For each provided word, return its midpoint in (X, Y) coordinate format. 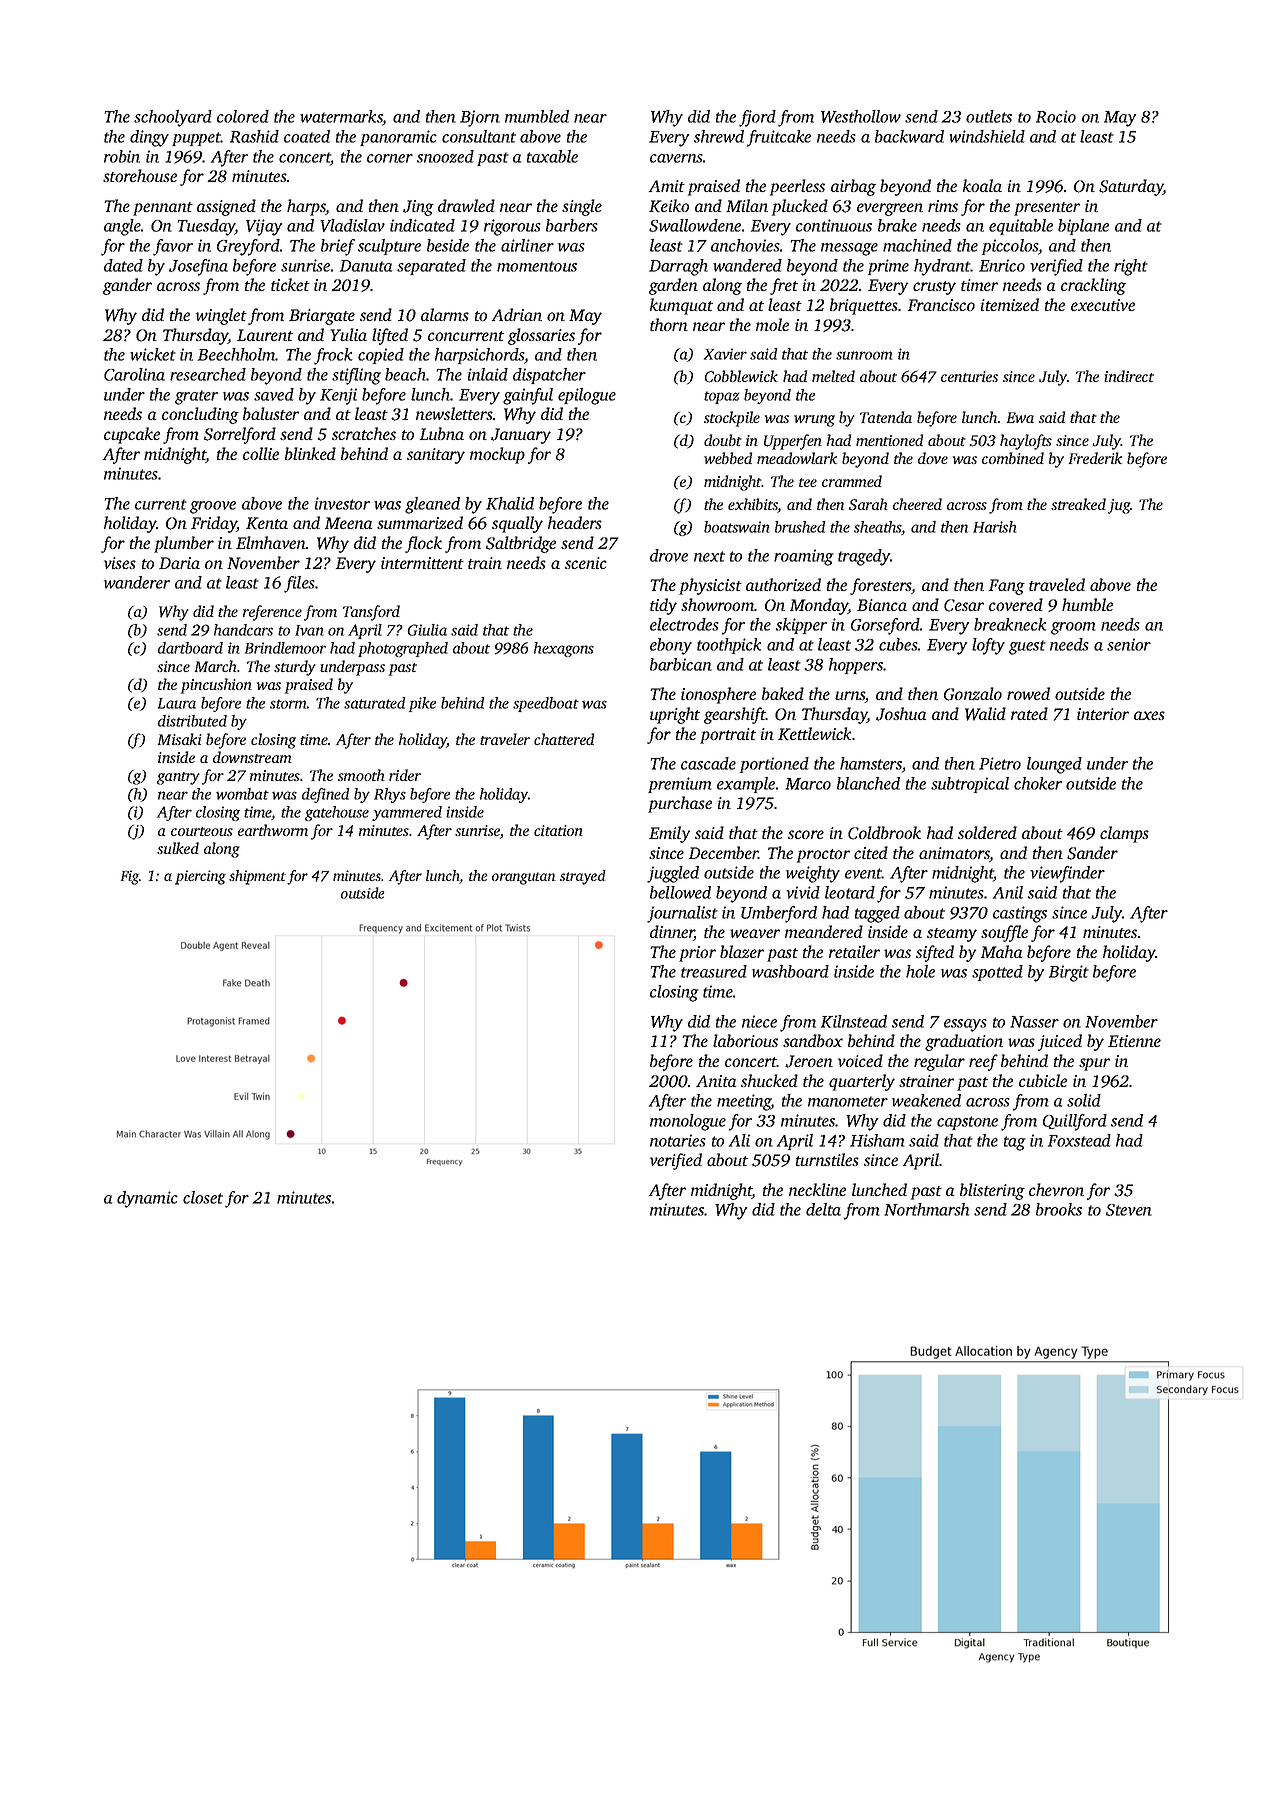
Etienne (1134, 1041)
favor (173, 247)
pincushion (216, 686)
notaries (678, 1140)
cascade (708, 763)
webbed (728, 458)
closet (203, 1197)
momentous (537, 266)
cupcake (132, 435)
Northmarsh (927, 1209)
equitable (1021, 227)
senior (1129, 644)
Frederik (1095, 458)
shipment (257, 877)
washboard (790, 971)
